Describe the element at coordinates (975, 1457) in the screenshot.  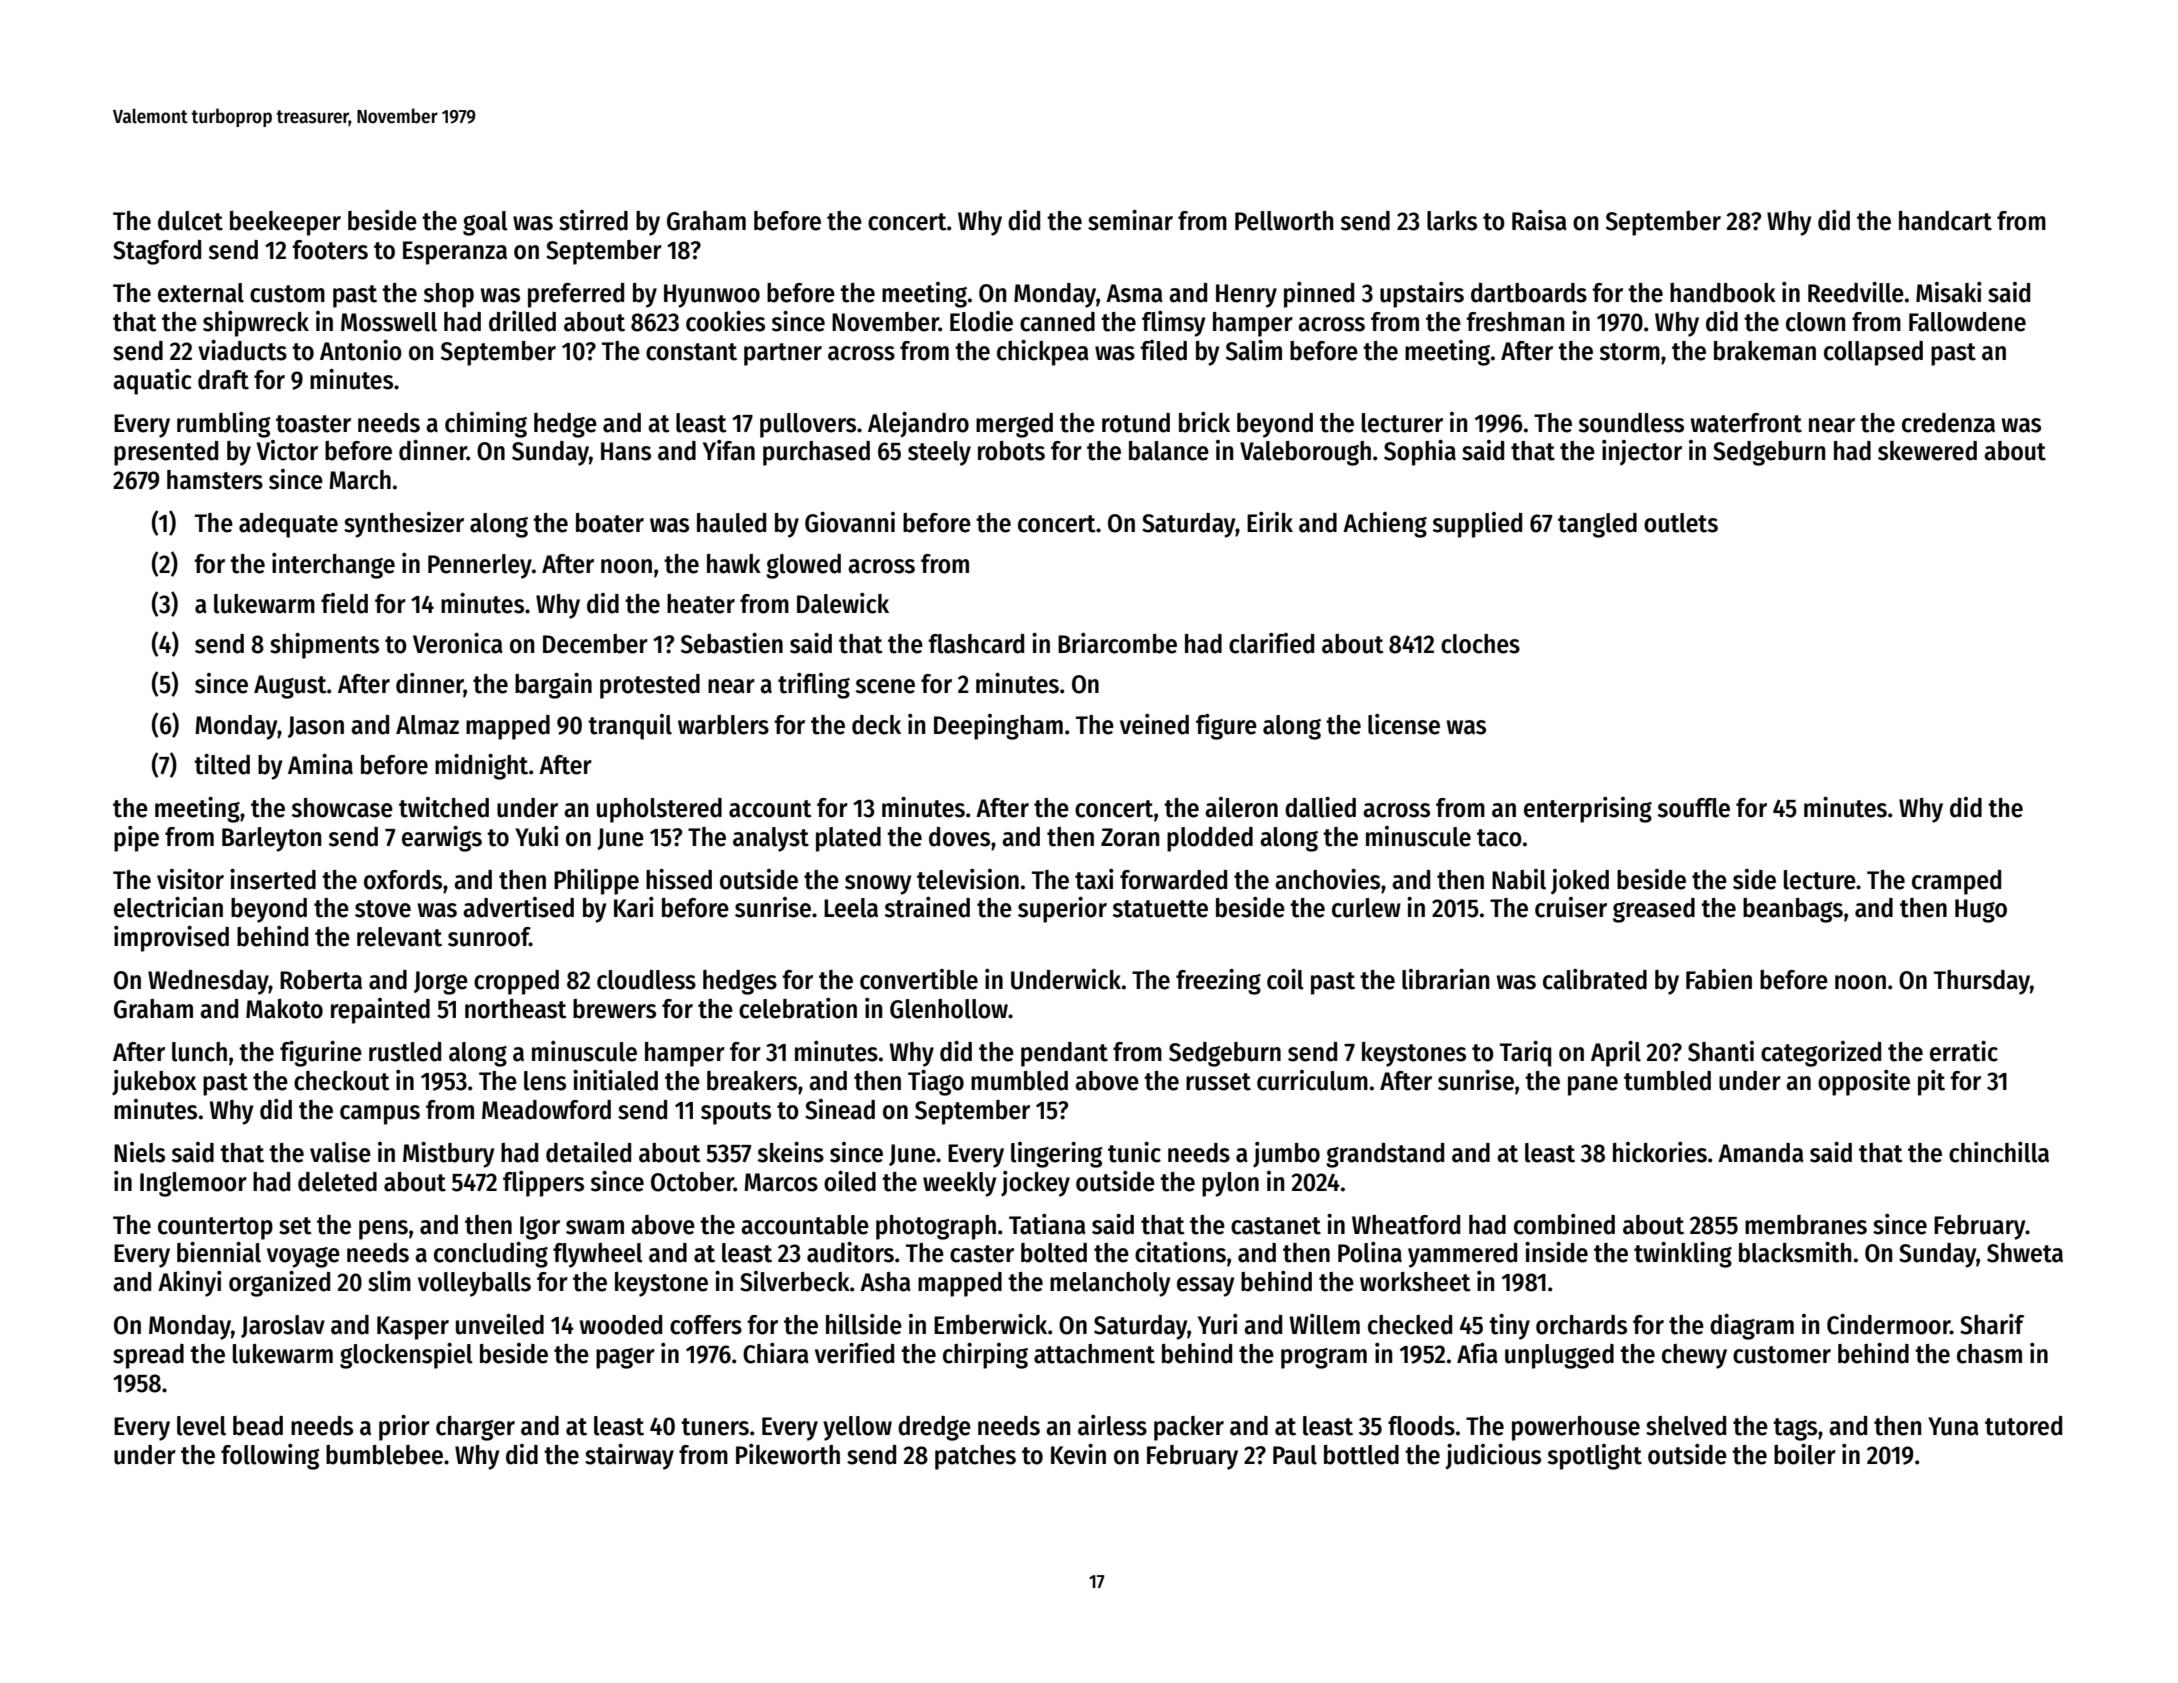
I see `patches` at that location.
